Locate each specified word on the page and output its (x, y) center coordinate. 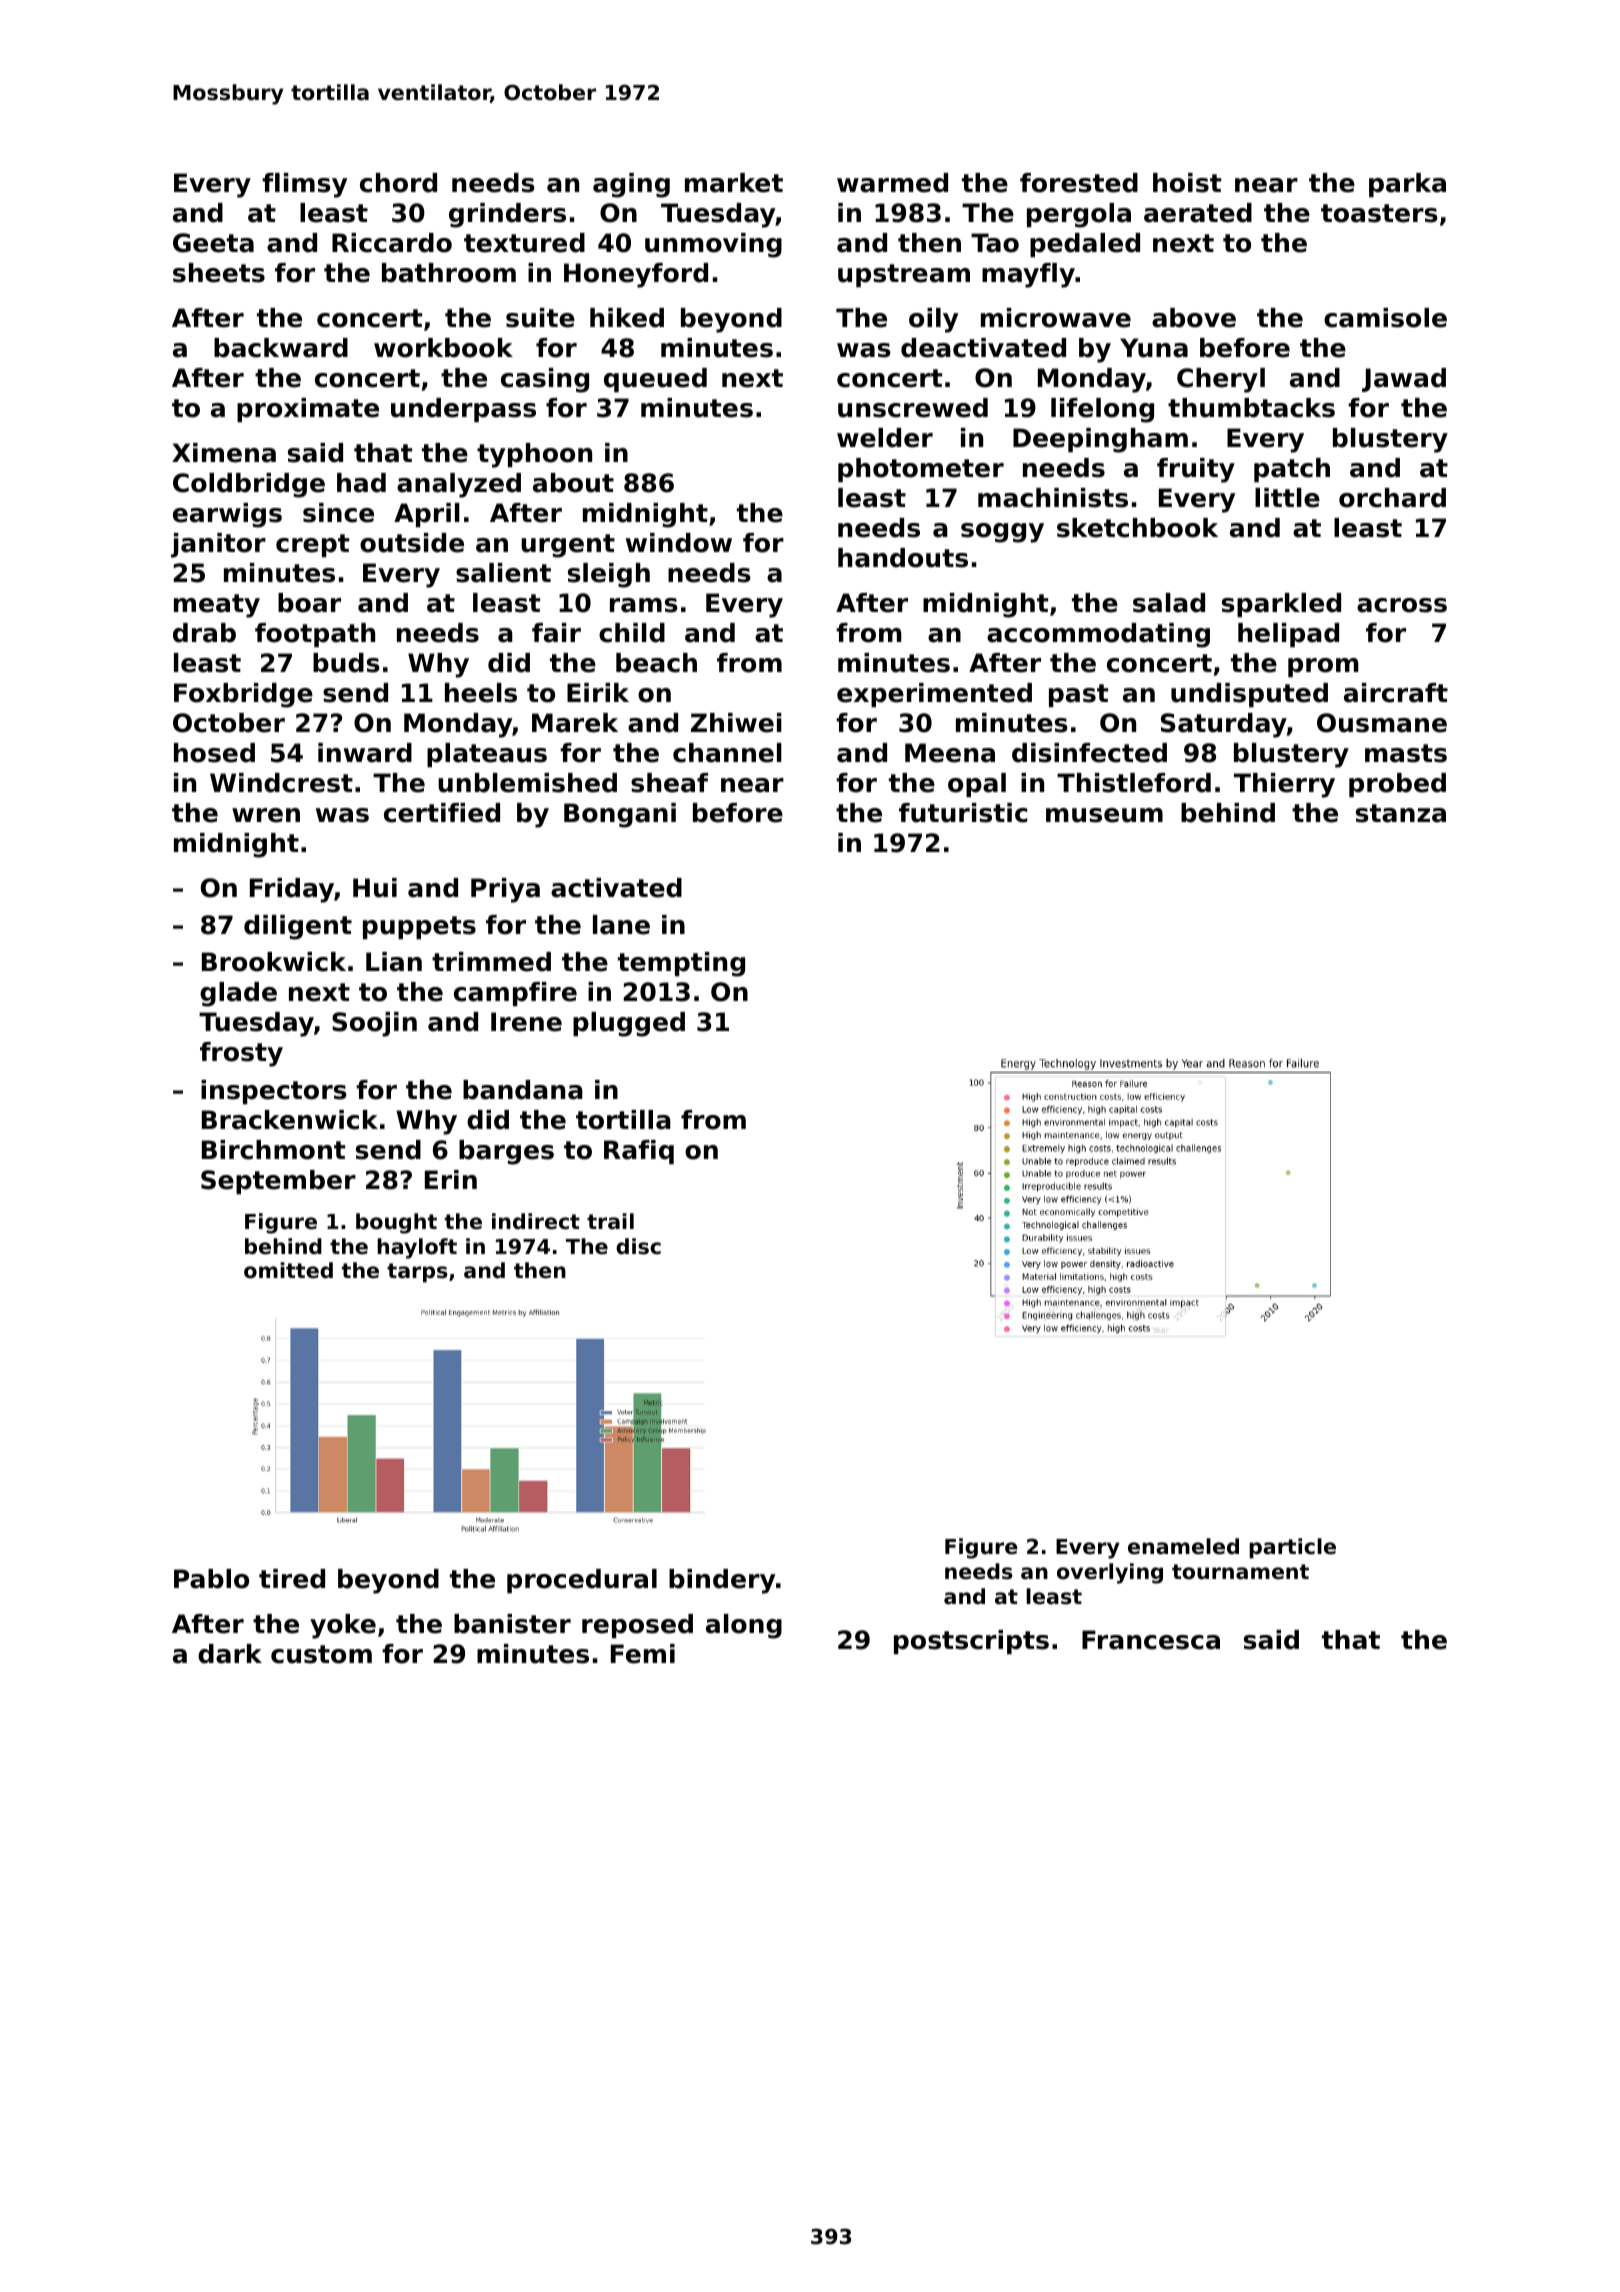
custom (321, 1654)
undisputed (1249, 695)
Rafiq (639, 1152)
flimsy (304, 185)
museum (1104, 815)
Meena (950, 753)
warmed (892, 183)
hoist (1187, 183)
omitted (288, 1270)
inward (365, 753)
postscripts (971, 1642)
